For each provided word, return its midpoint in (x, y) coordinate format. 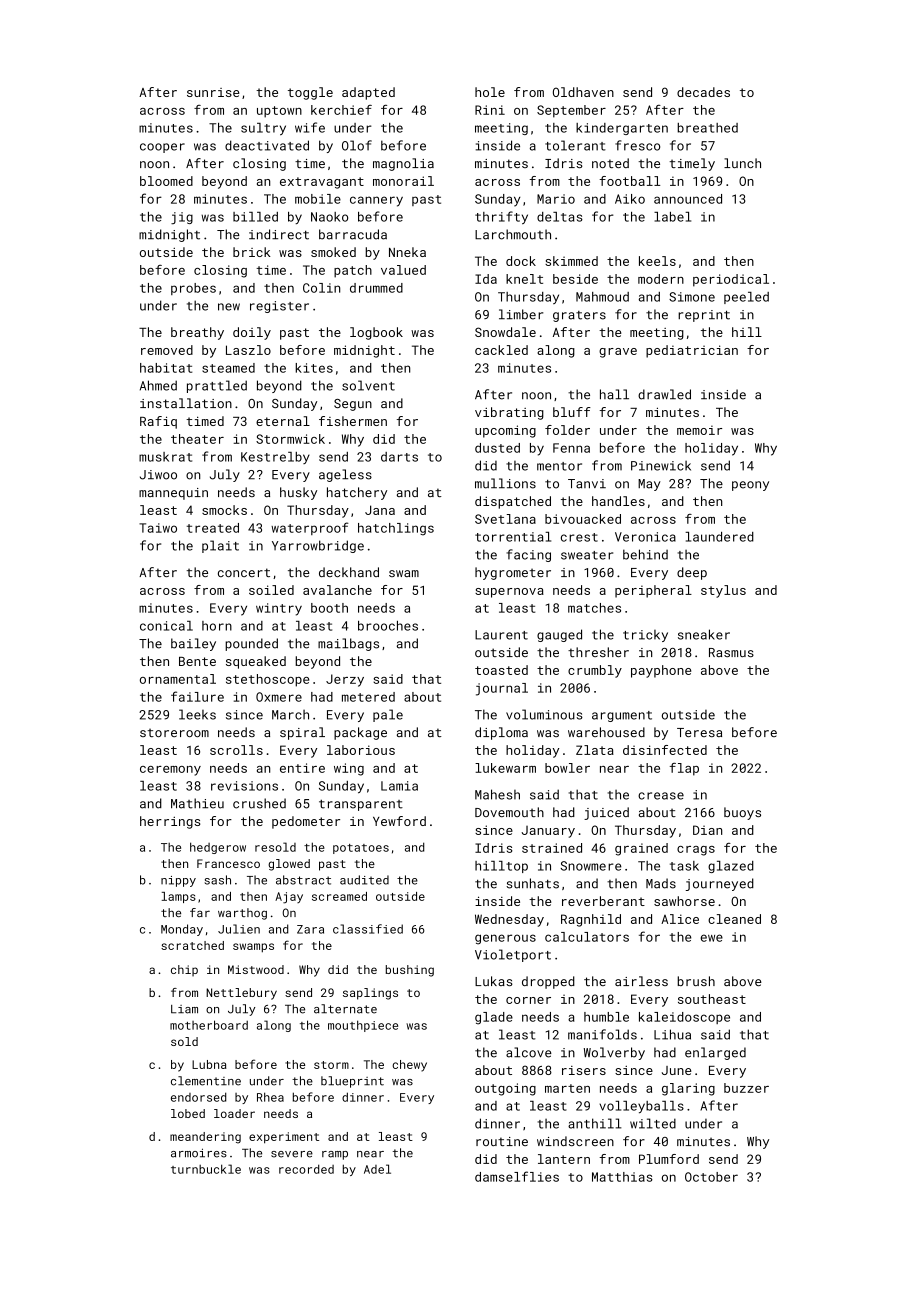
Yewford (399, 821)
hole (490, 92)
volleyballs (641, 1107)
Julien (239, 929)
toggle (310, 93)
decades (703, 92)
